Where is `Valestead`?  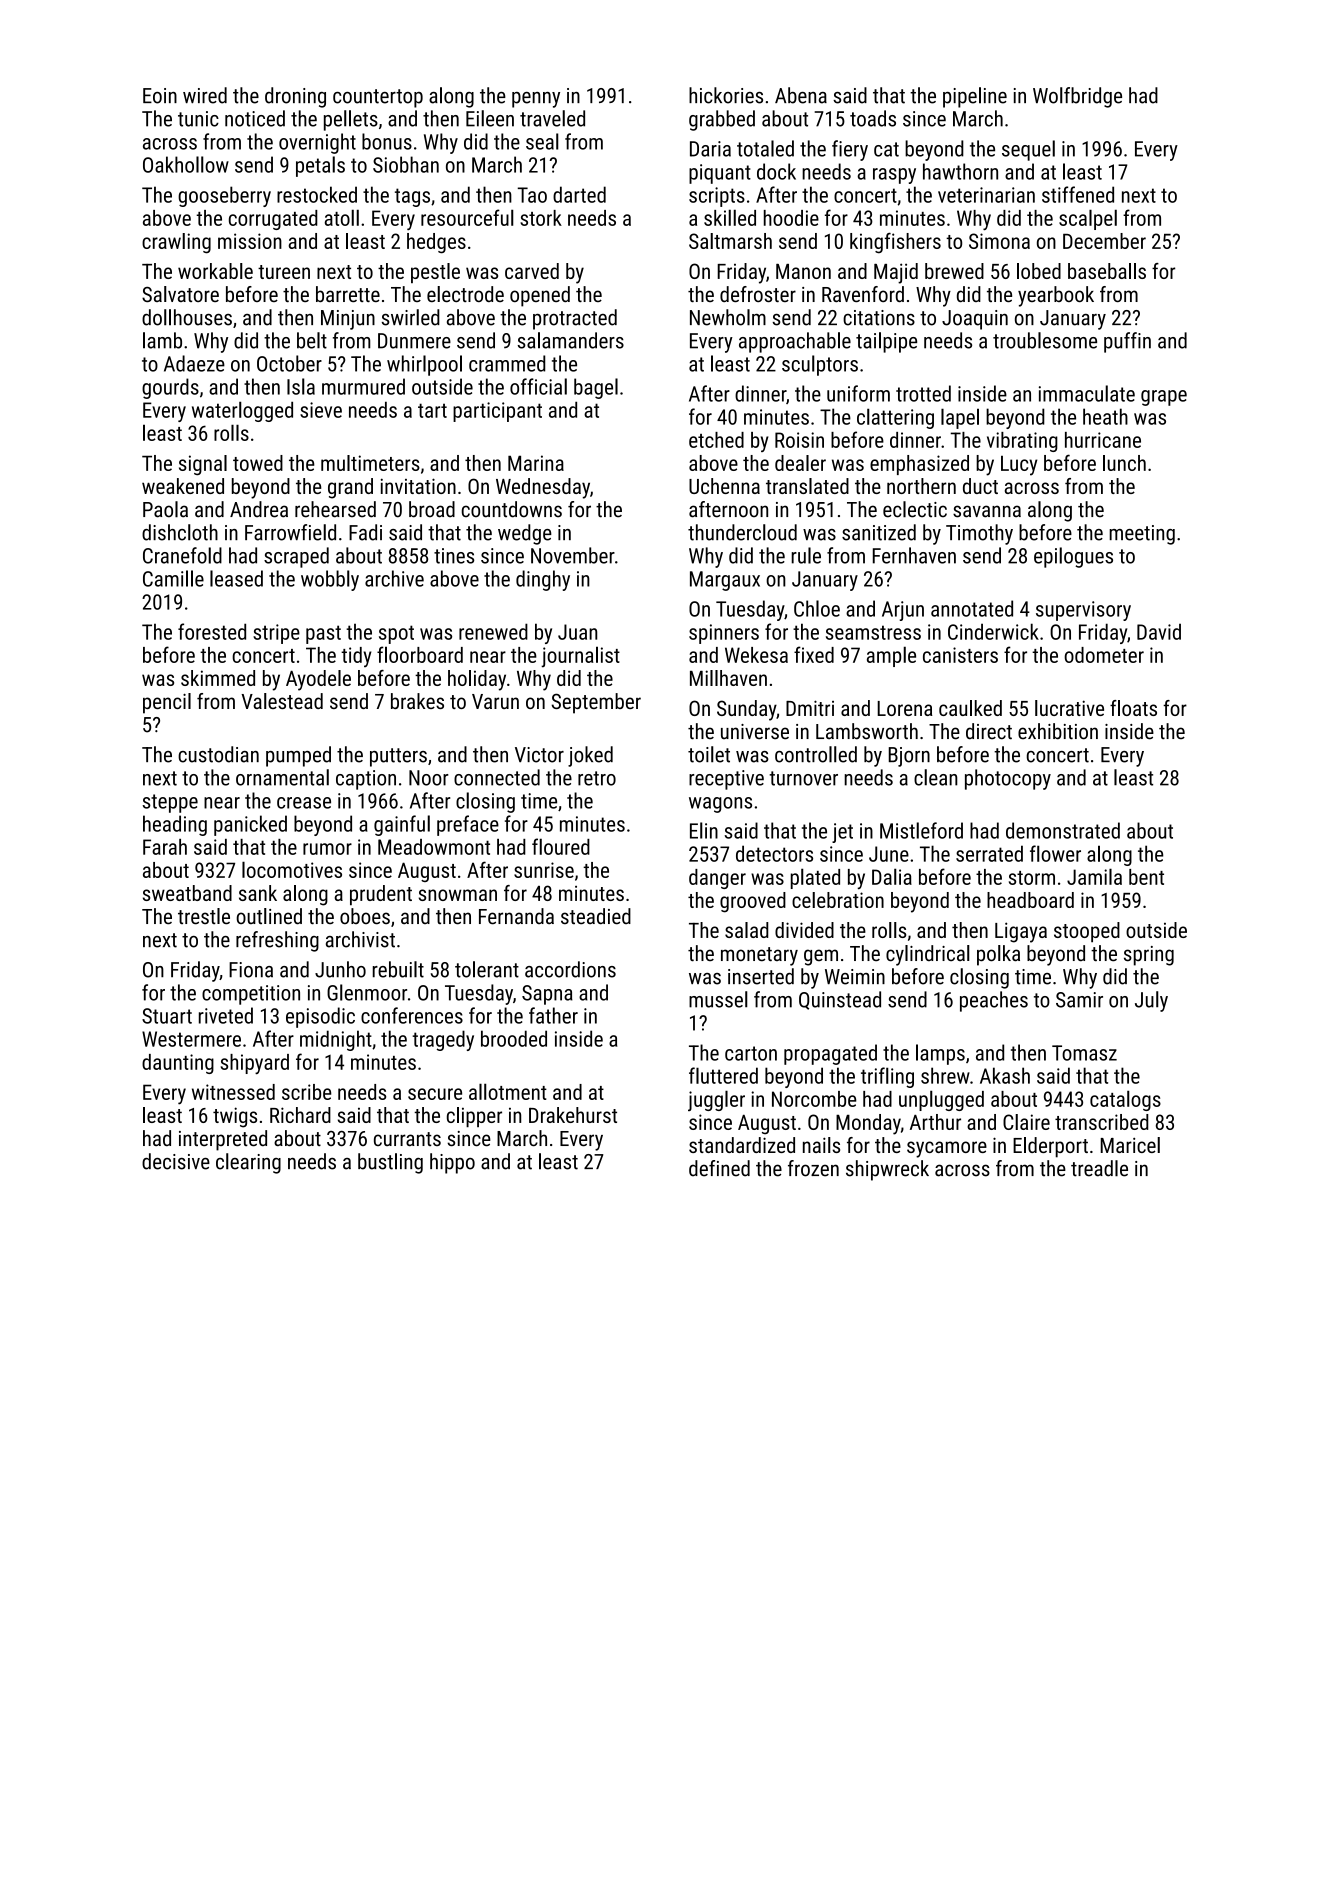
Valestead is located at coordinates (282, 701).
